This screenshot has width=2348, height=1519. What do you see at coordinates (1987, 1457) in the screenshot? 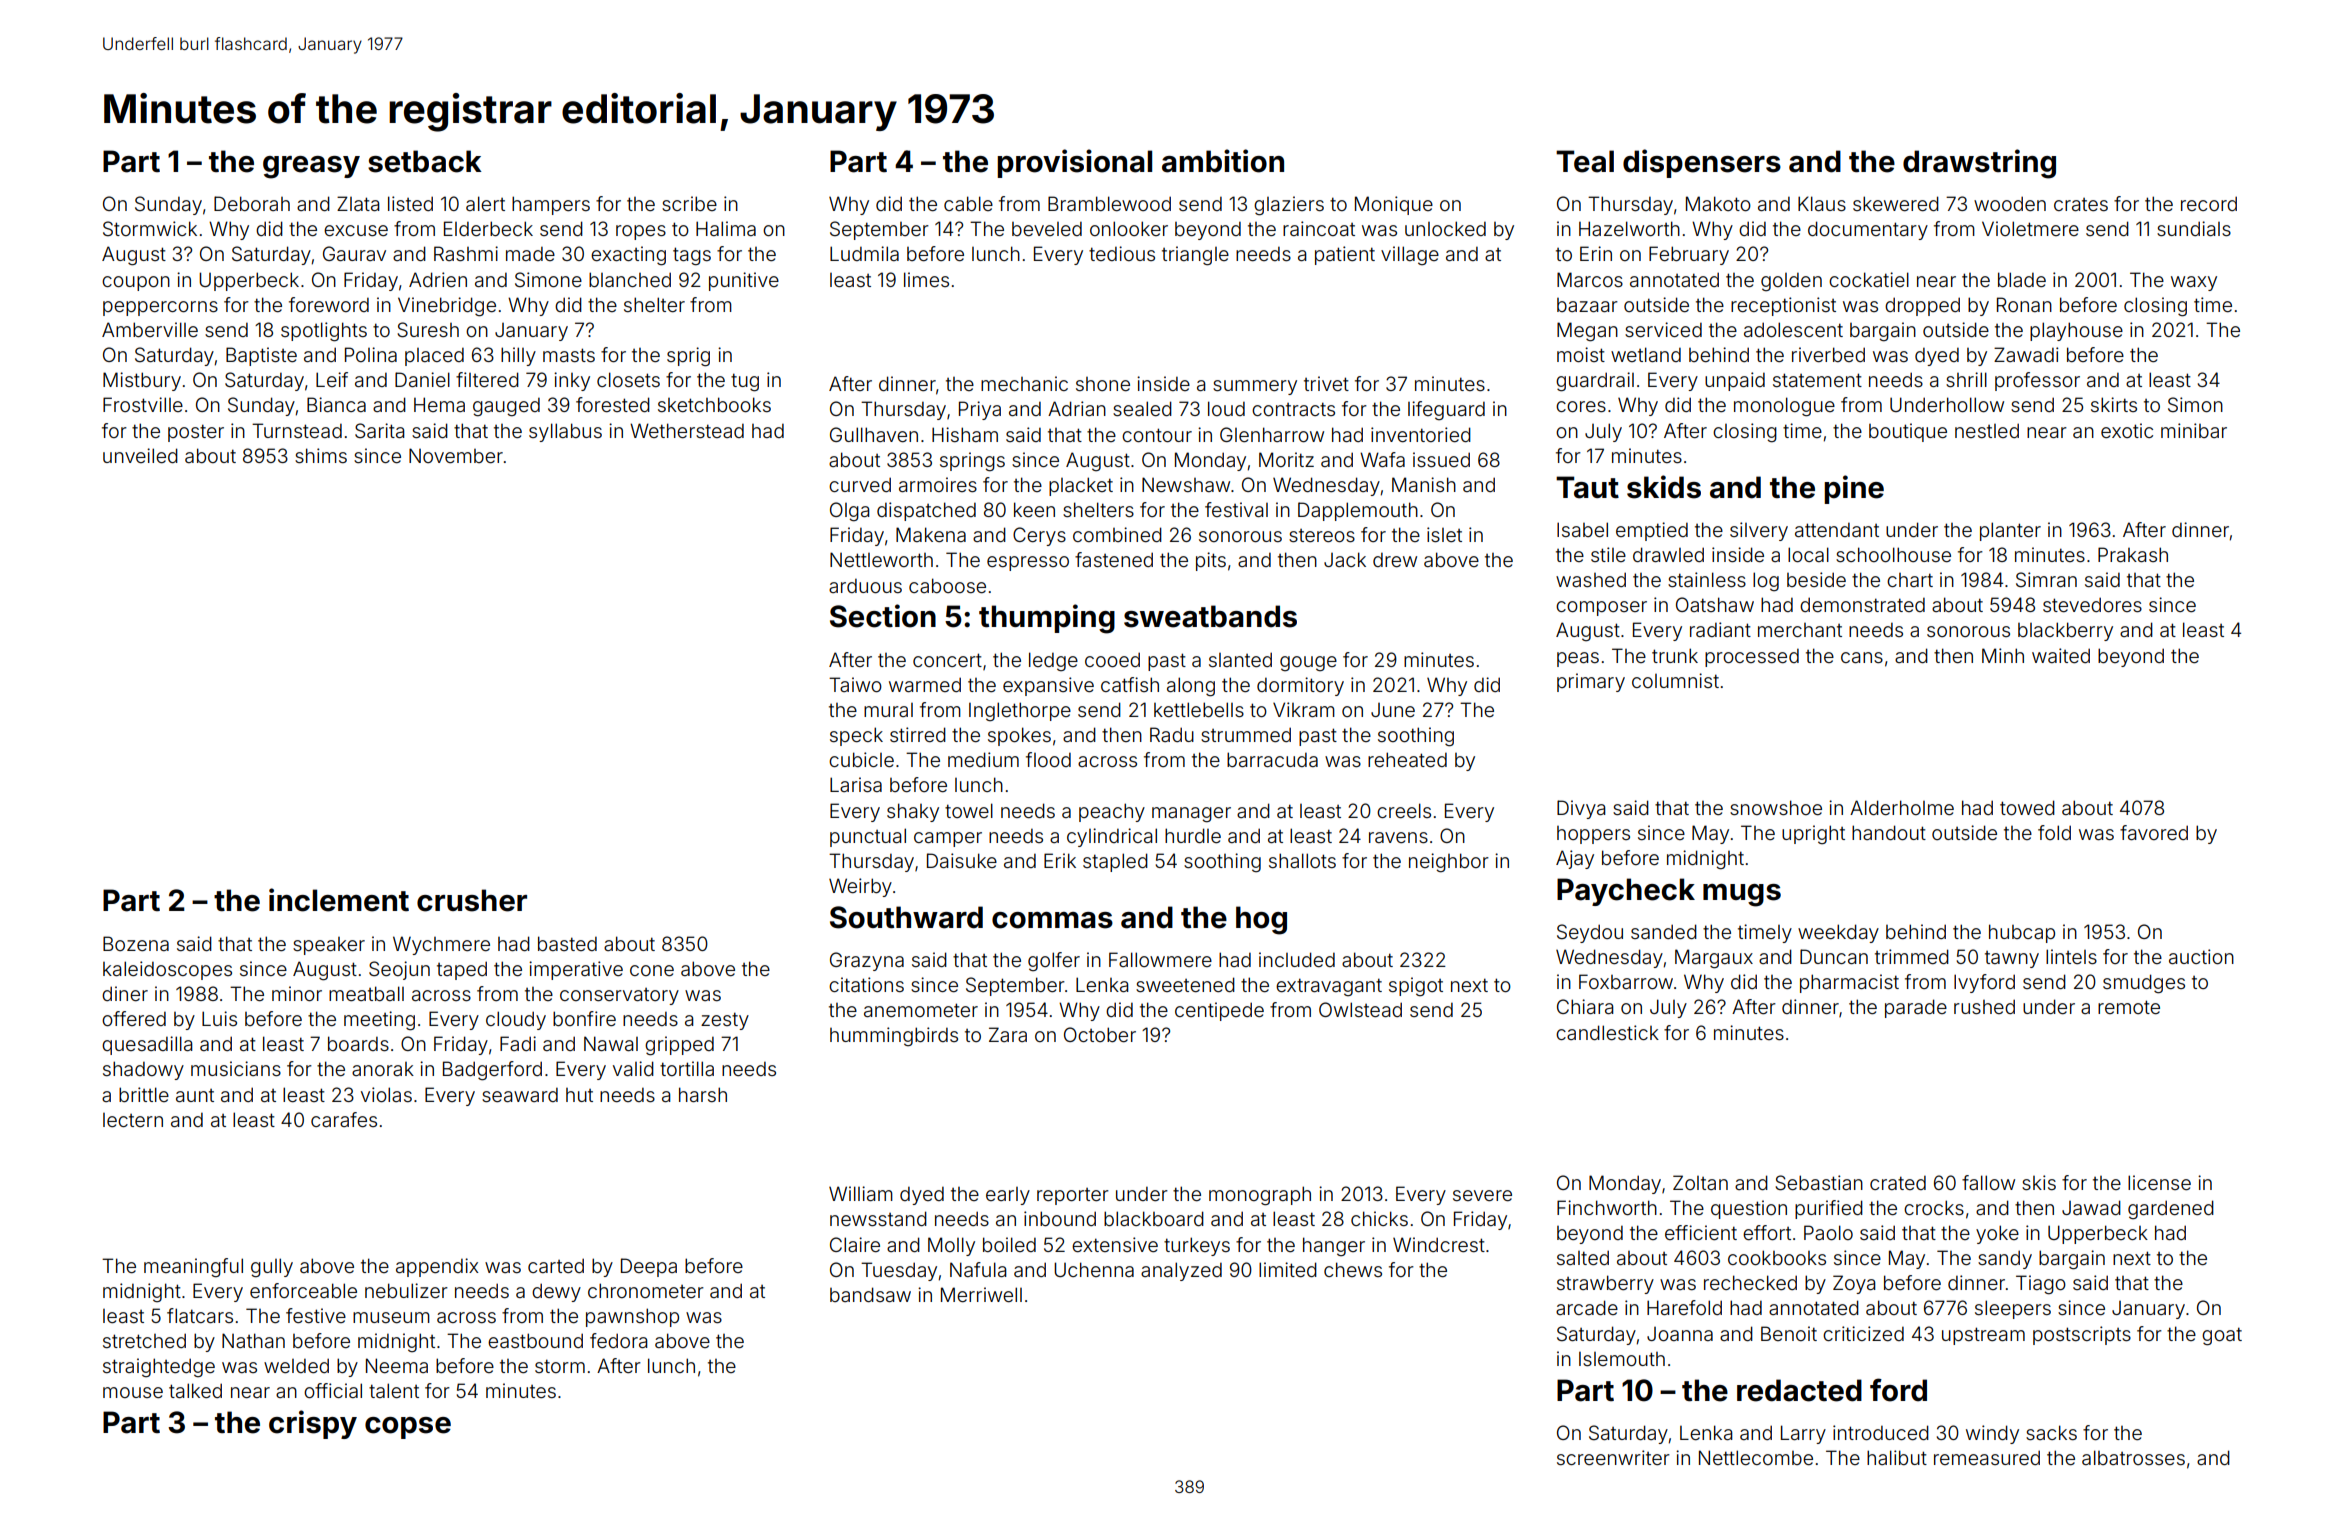
I see `remeasured` at bounding box center [1987, 1457].
